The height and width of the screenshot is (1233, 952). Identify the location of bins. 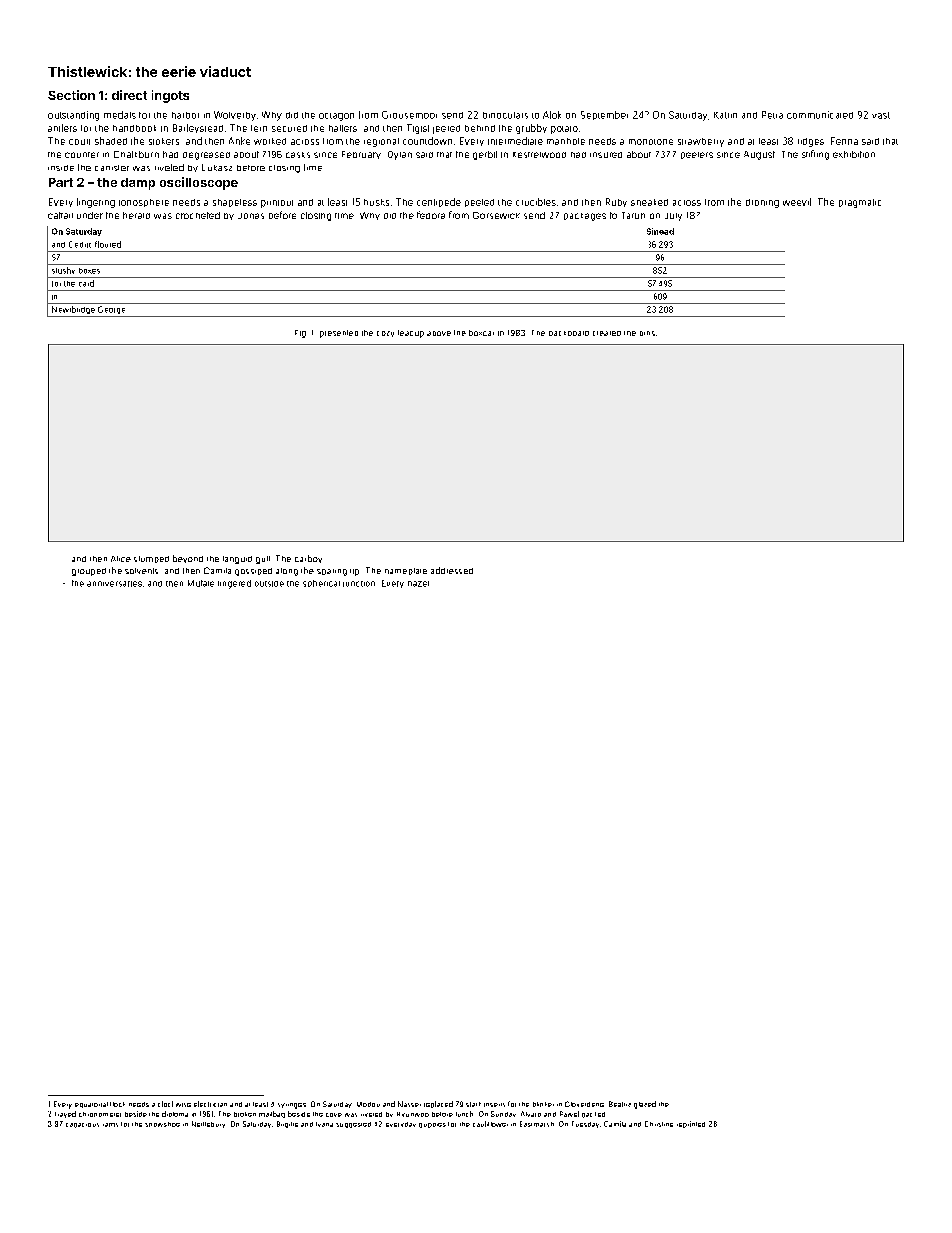
(647, 333).
